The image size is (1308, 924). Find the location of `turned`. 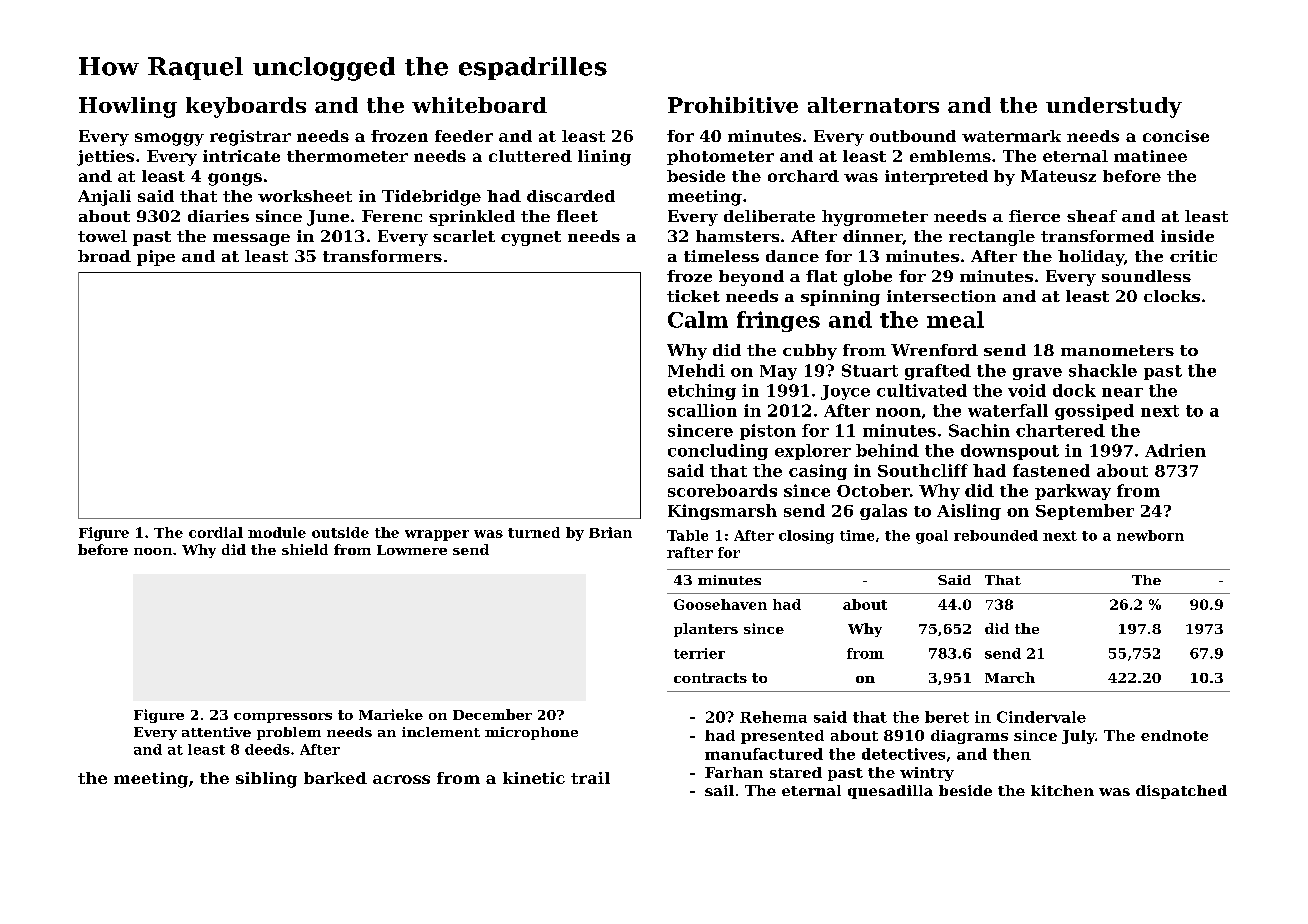

turned is located at coordinates (534, 532).
